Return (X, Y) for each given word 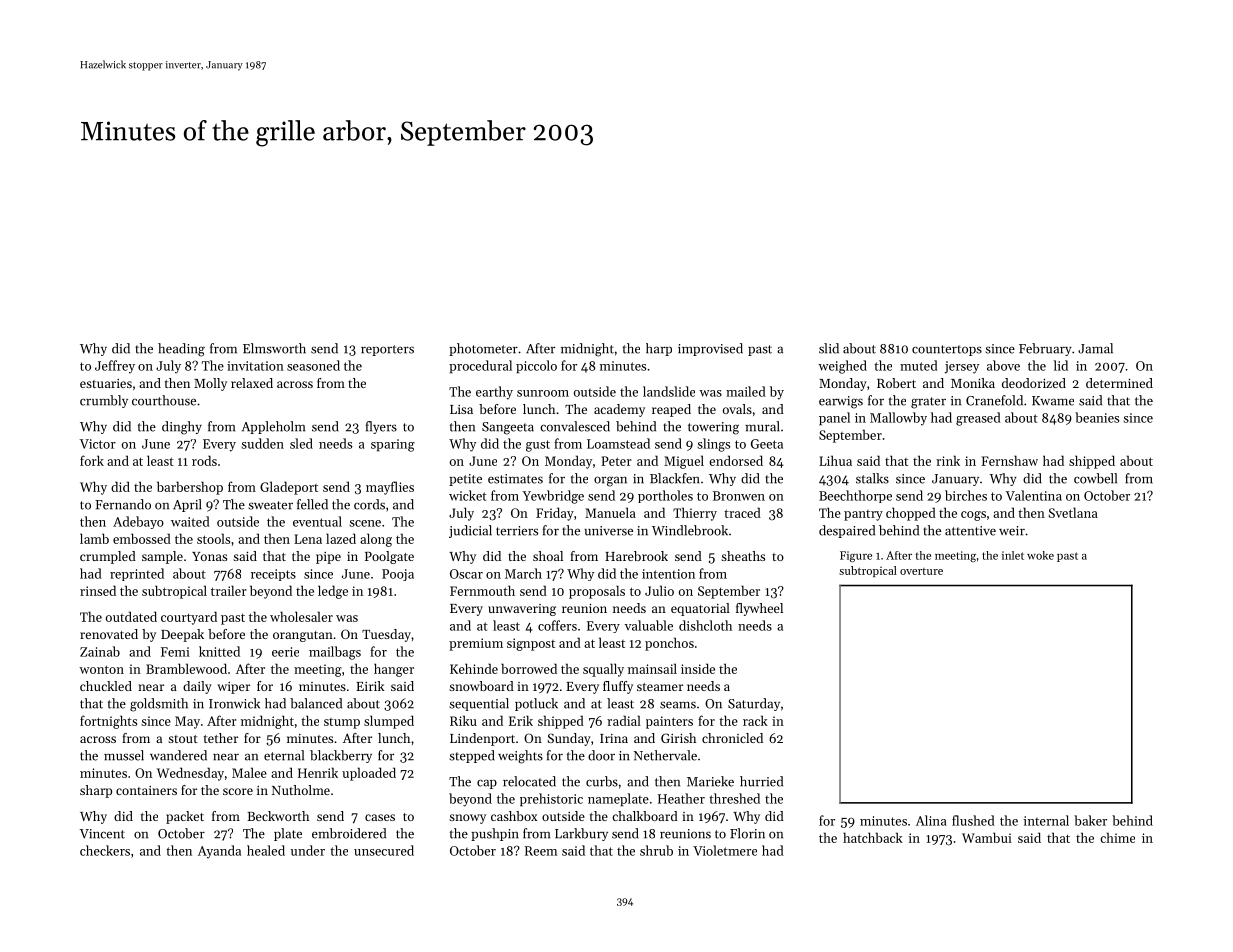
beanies (1097, 417)
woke (1040, 555)
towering (713, 428)
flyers (381, 427)
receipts (273, 575)
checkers (105, 850)
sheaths (743, 556)
